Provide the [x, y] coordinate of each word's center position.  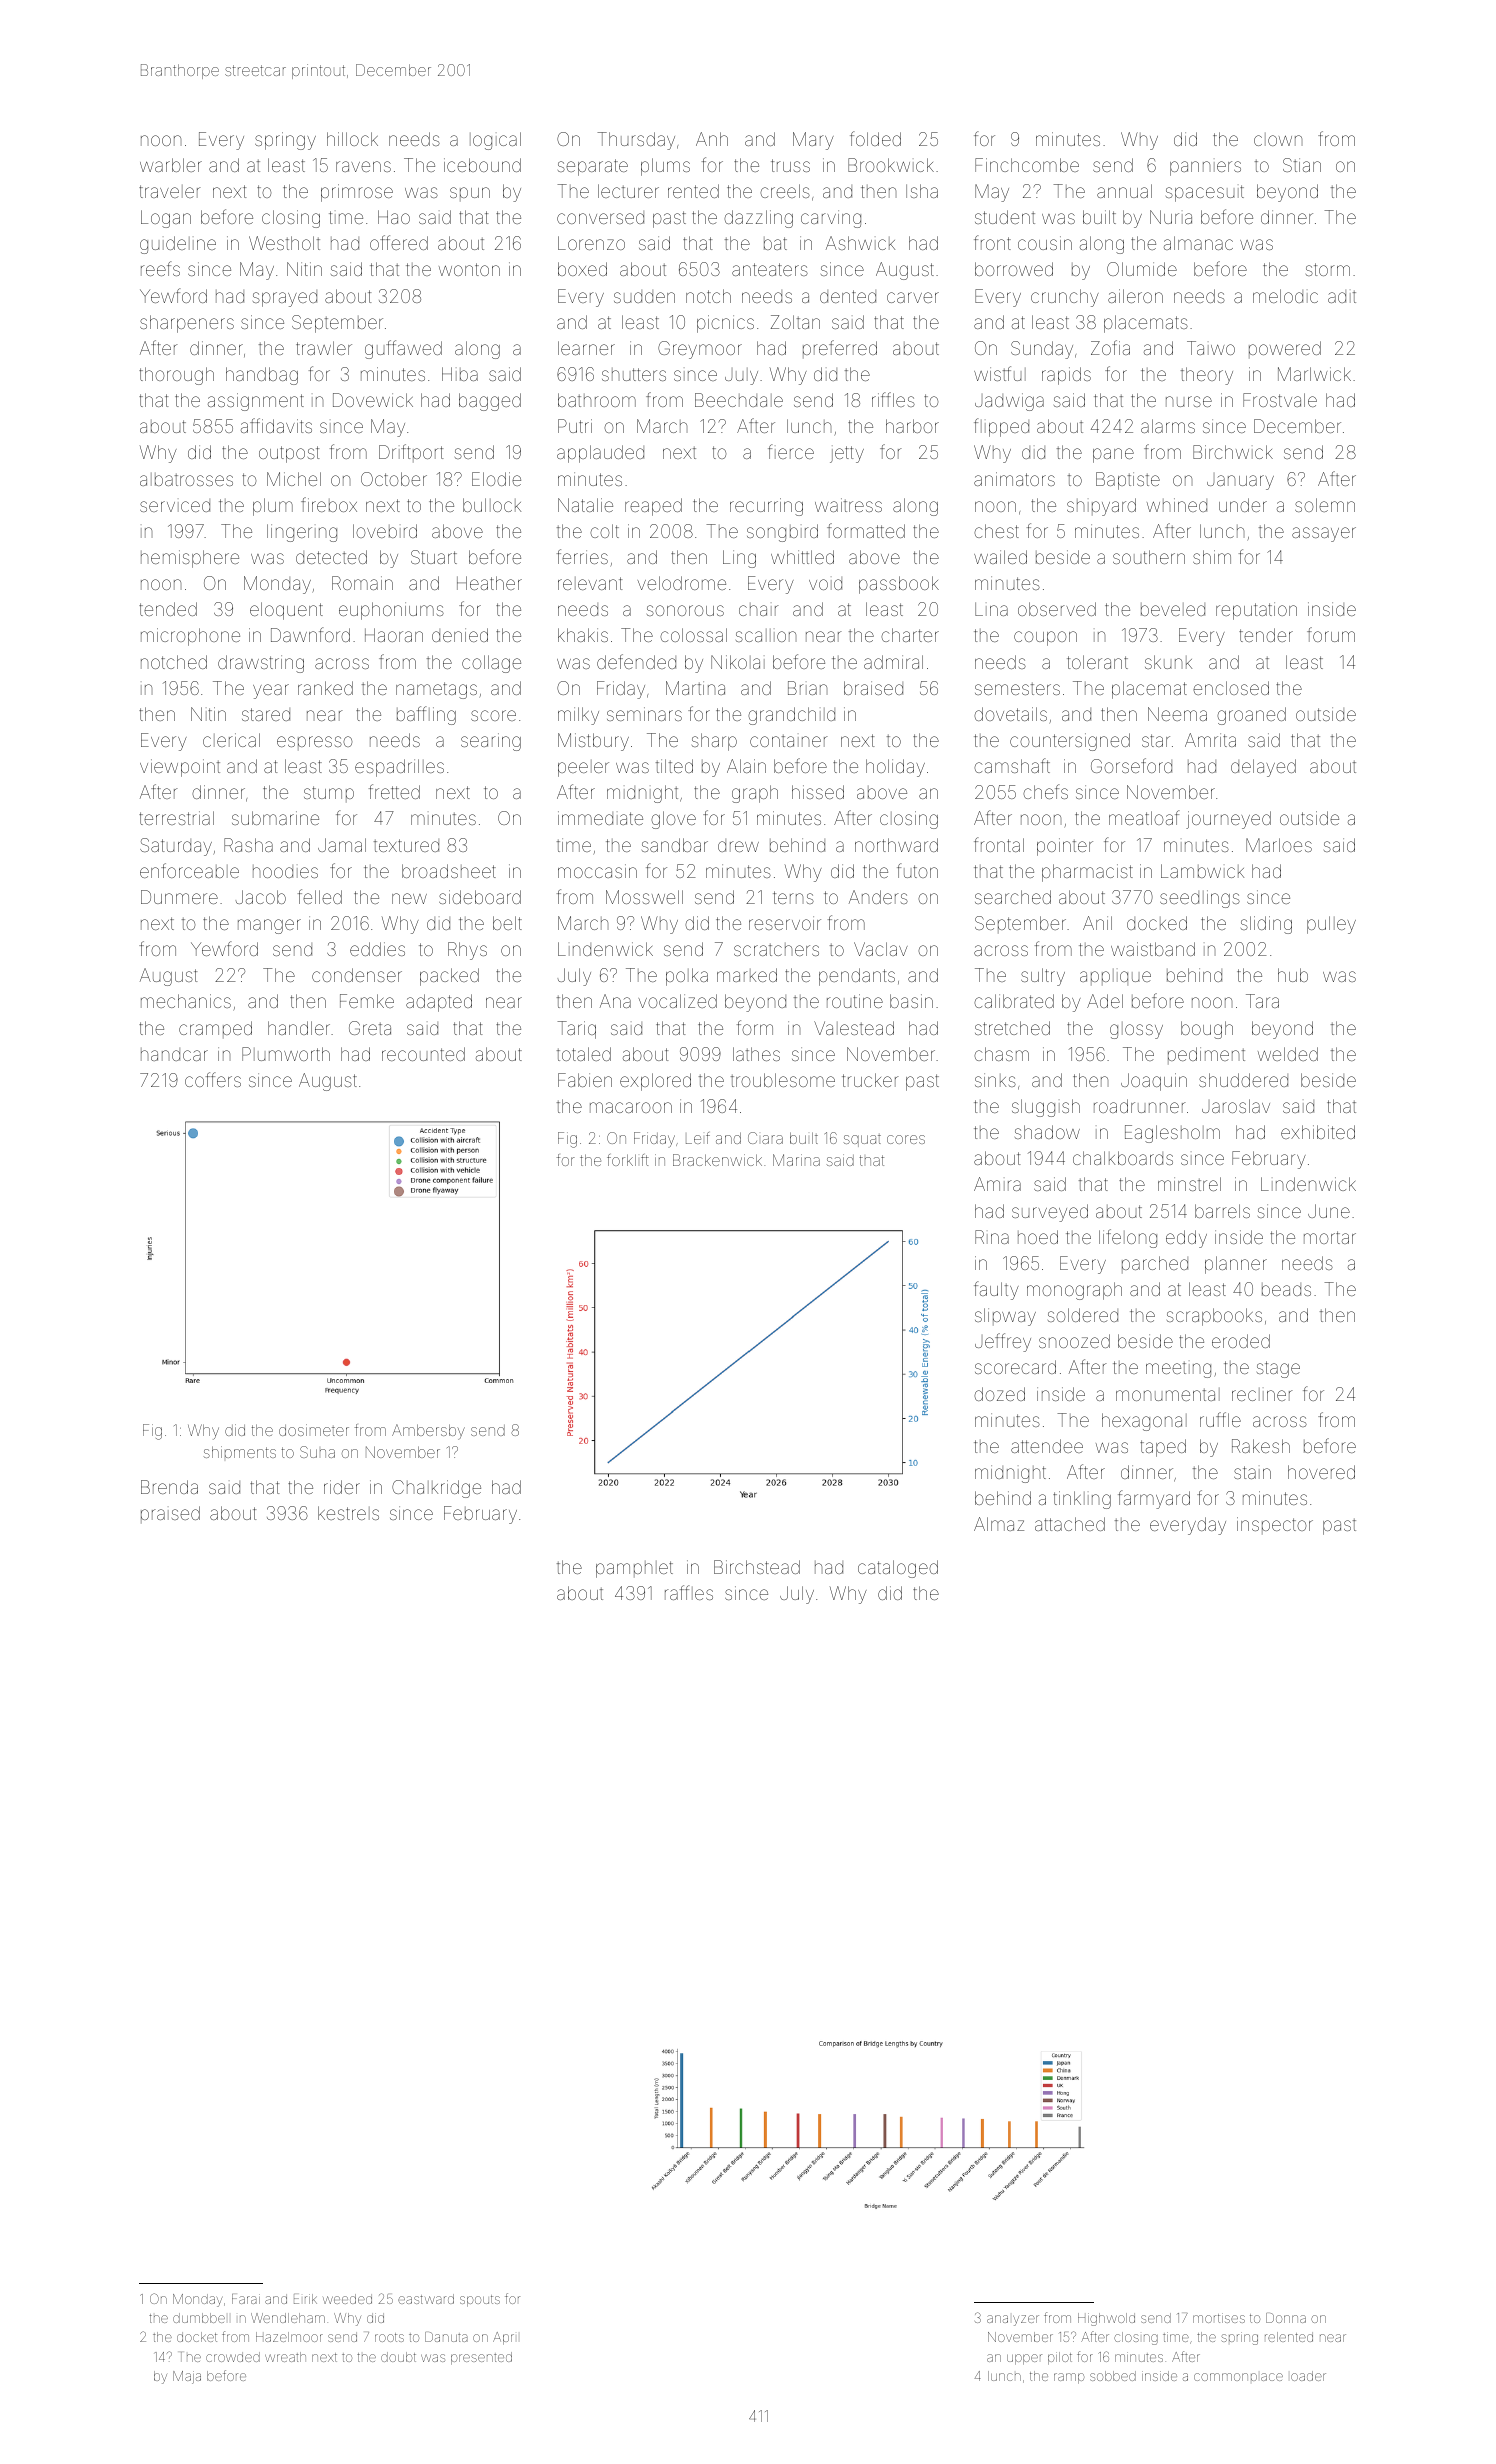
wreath [285, 2357]
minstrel [1189, 1184]
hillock [352, 139]
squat [862, 1141]
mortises [1219, 2318]
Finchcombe [1027, 165]
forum [1331, 634]
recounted [423, 1054]
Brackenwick [717, 1160]
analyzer [1013, 2320]
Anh [712, 139]
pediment [1206, 1055]
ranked [325, 688]
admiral [893, 662]
